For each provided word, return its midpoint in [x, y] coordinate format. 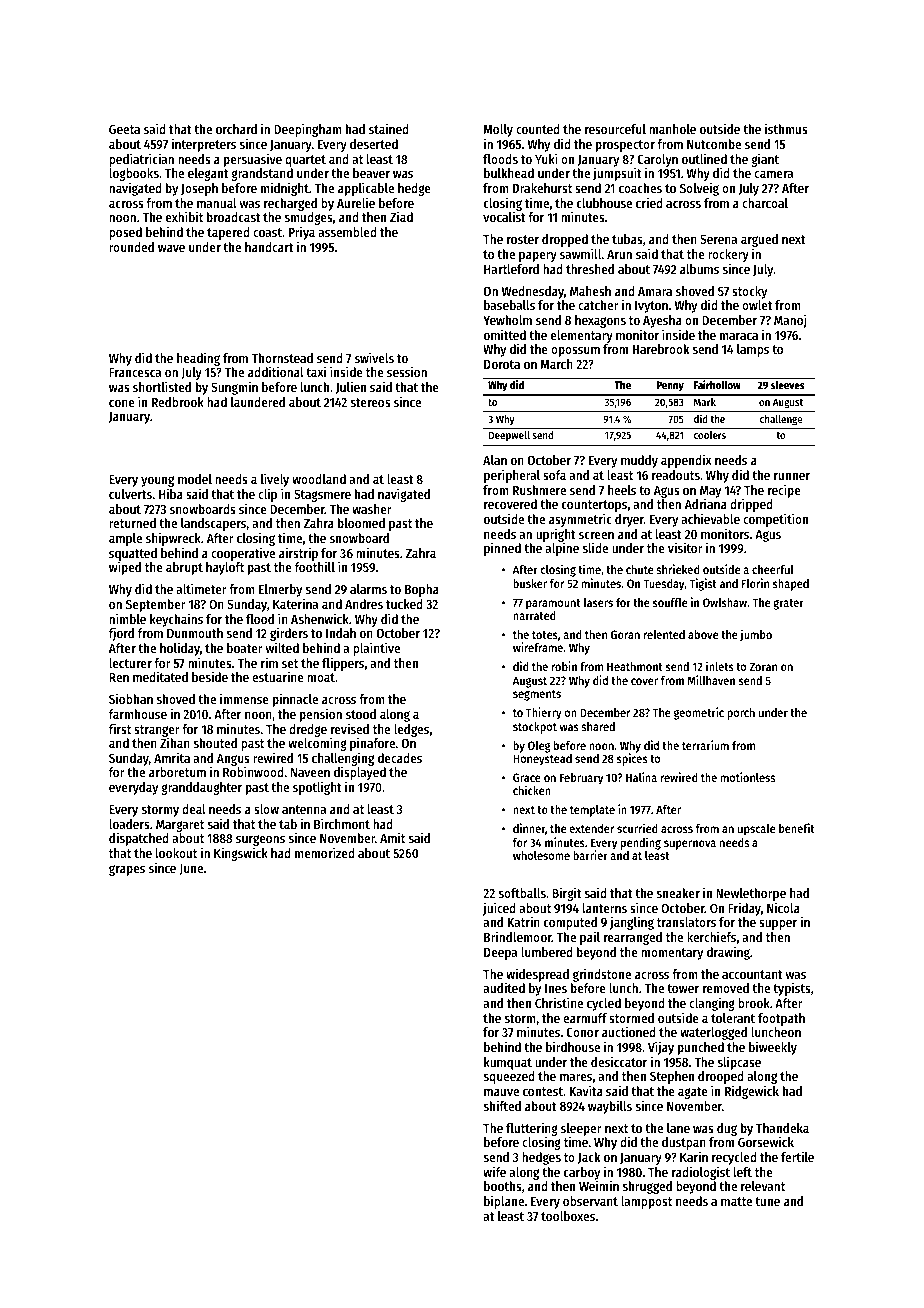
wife [494, 1171]
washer [372, 509]
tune [767, 1201]
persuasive [253, 160]
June [191, 869]
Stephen [672, 1077]
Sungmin [234, 388]
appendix [686, 461]
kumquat [508, 1063]
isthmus [786, 128]
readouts [676, 475]
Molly [498, 130]
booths [503, 1186]
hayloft [225, 568]
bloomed [361, 523]
